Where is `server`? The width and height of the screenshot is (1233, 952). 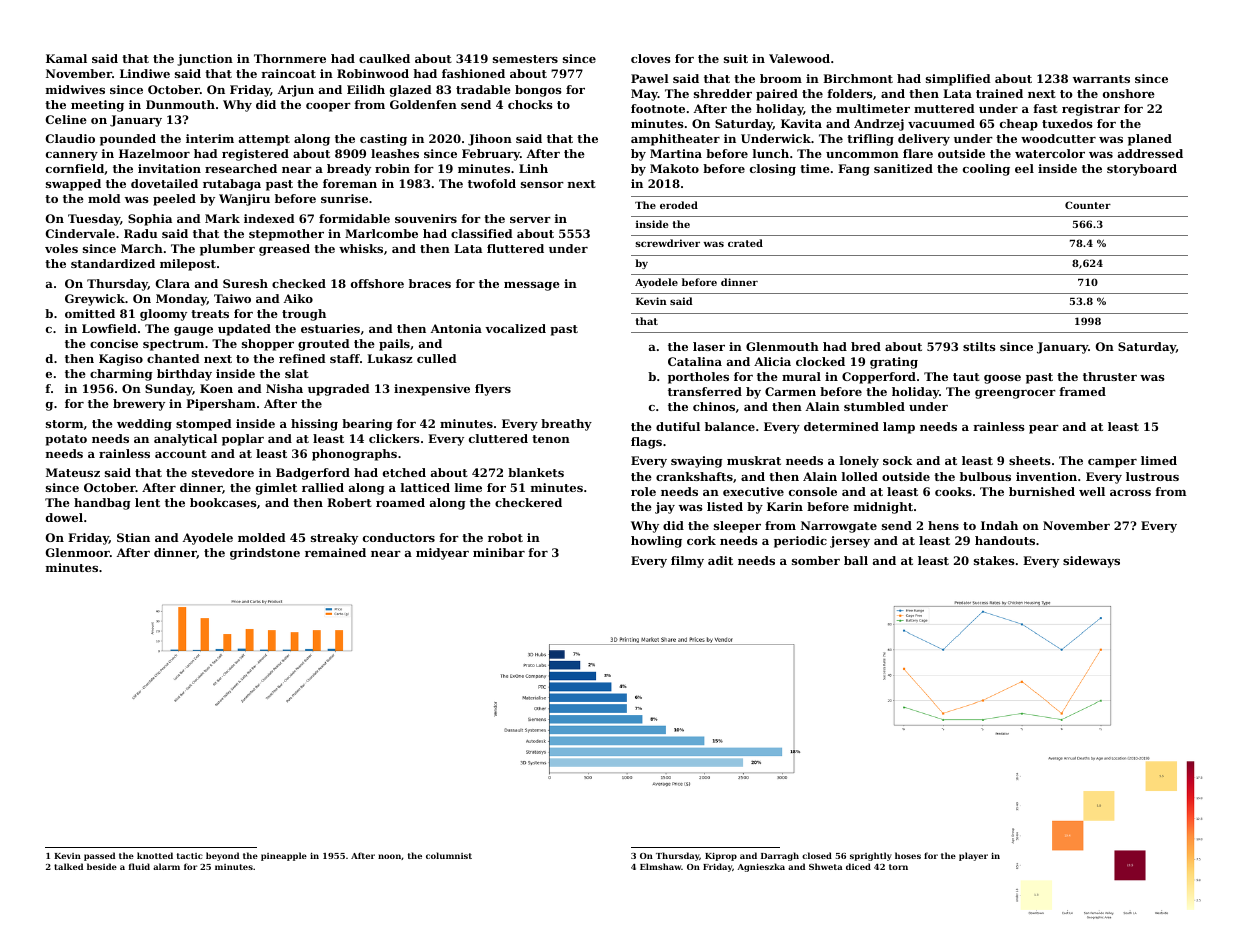 server is located at coordinates (530, 220).
